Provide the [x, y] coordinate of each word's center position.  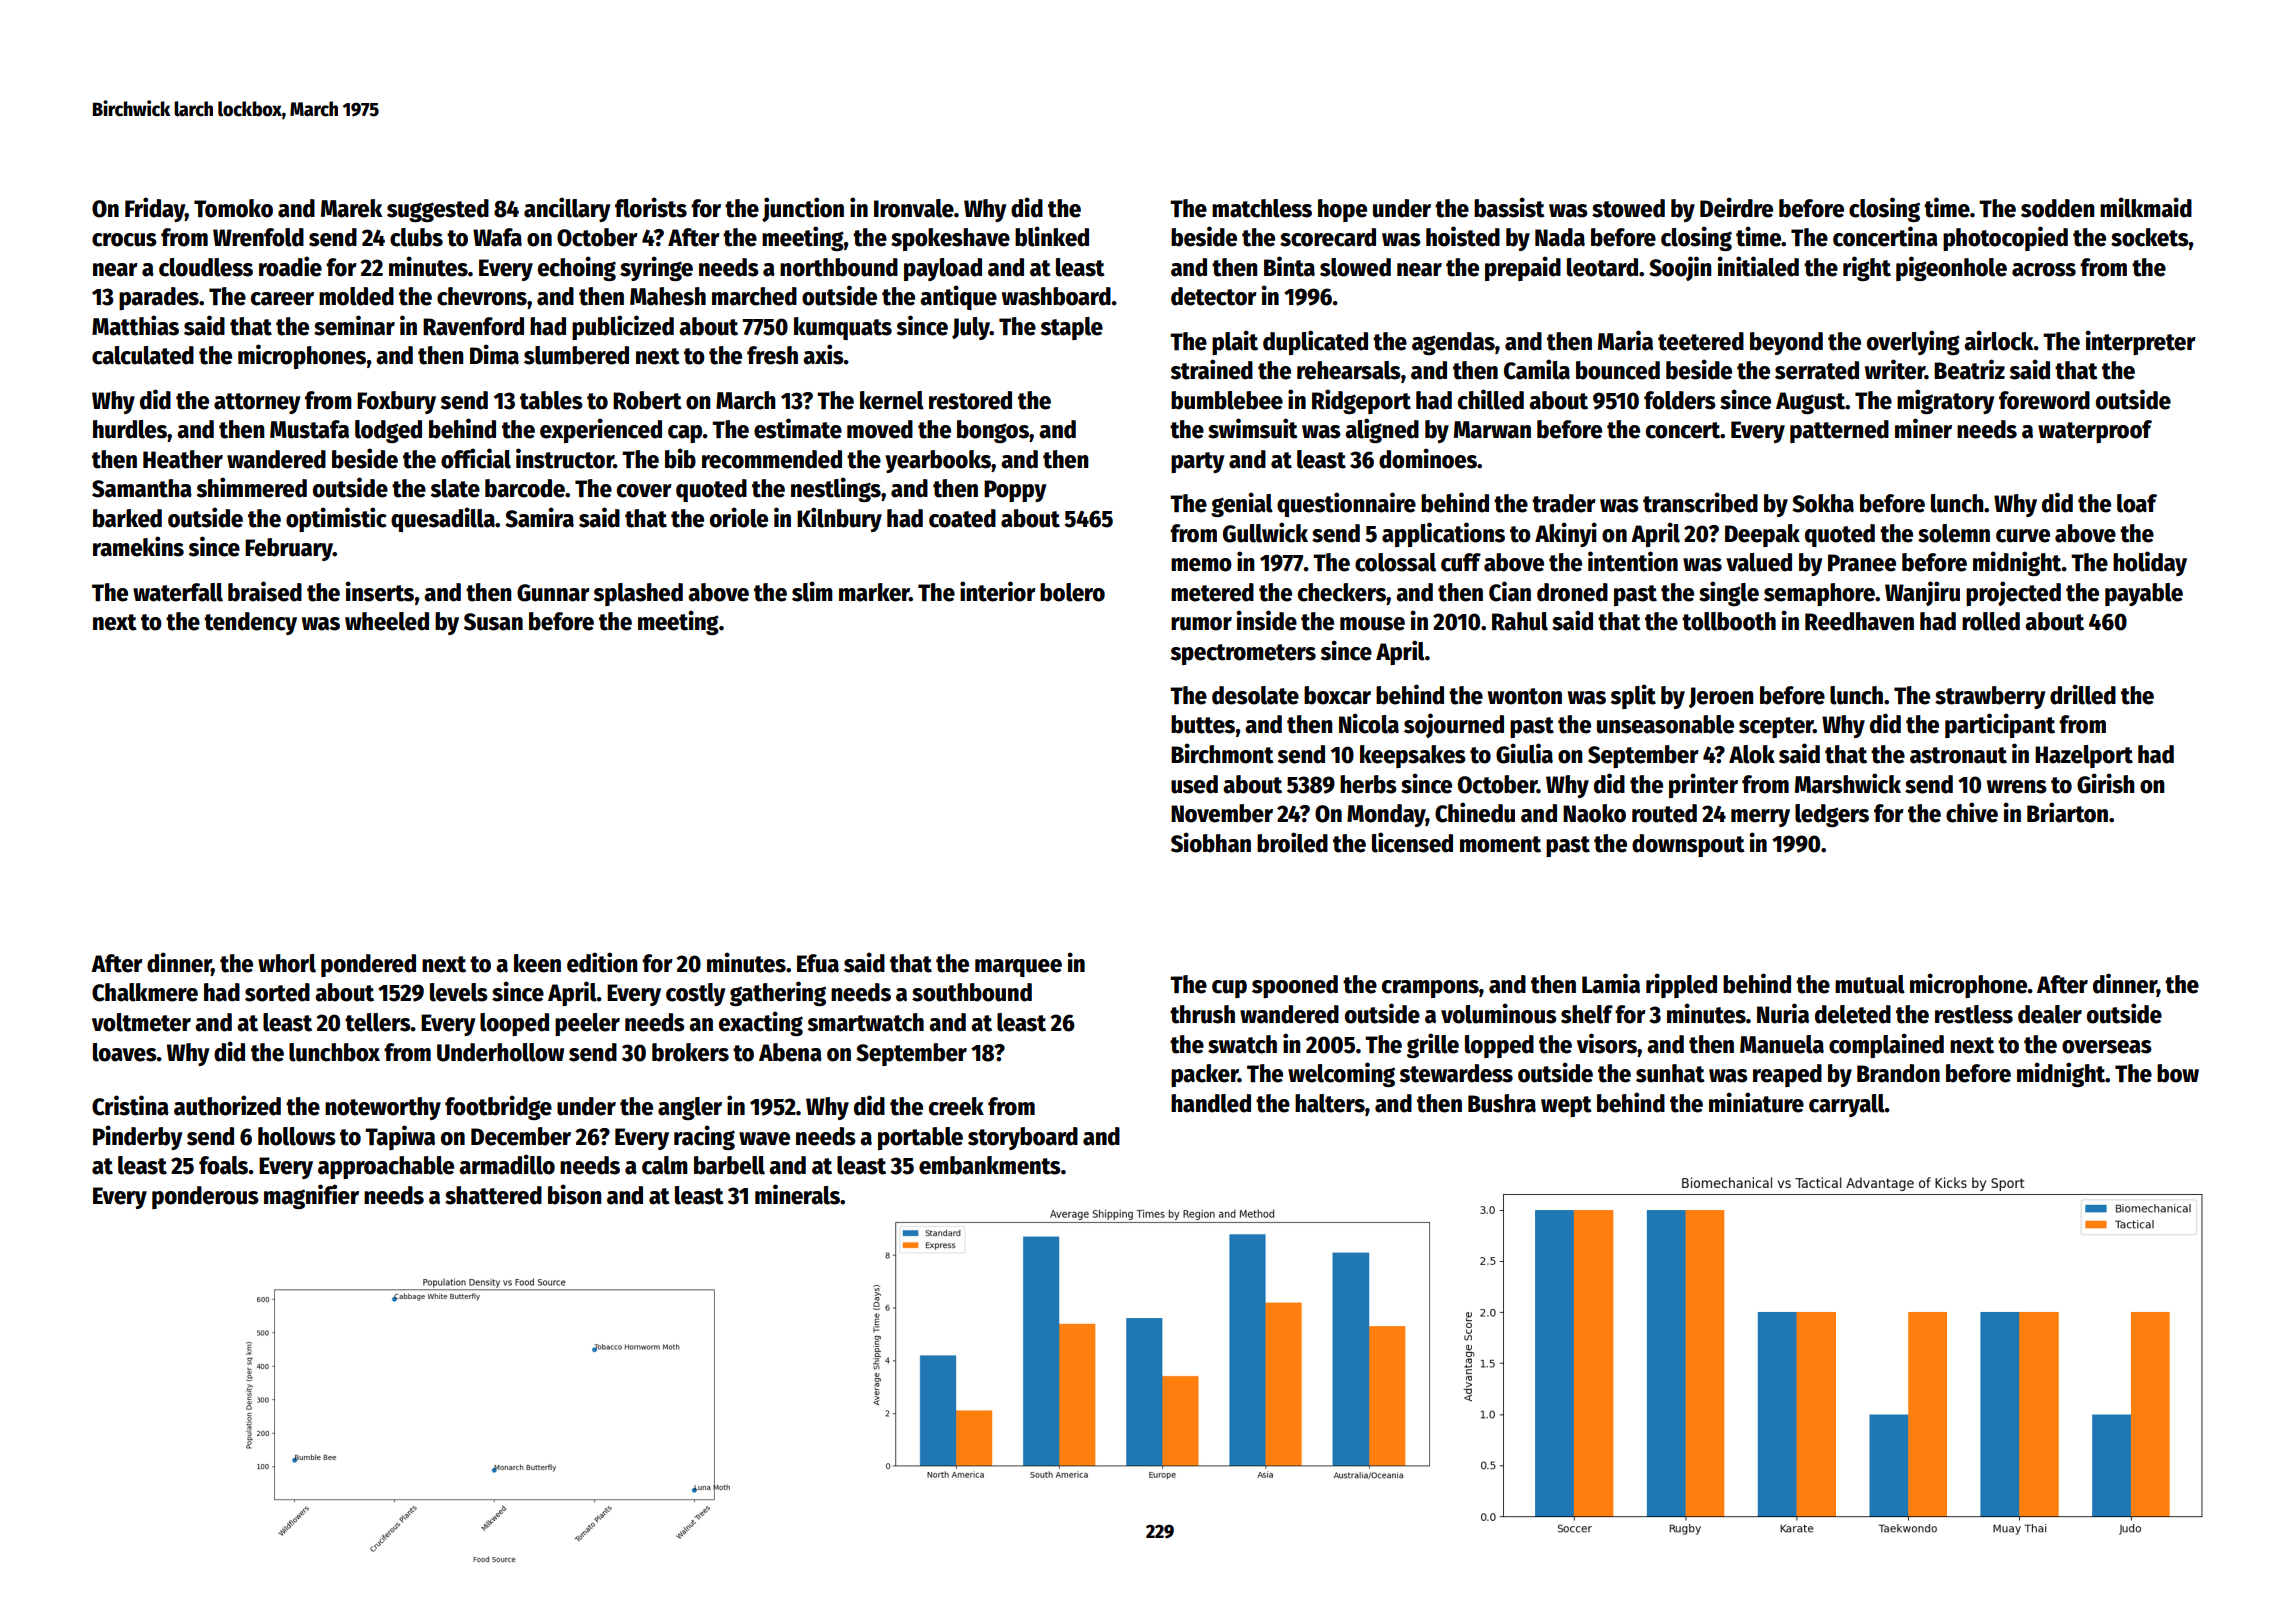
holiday [2150, 563]
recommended [772, 459]
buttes [1203, 724]
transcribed [1700, 502]
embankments [990, 1165]
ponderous [205, 1197]
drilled [2083, 694]
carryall [1847, 1105]
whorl [287, 963]
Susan [493, 622]
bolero [1072, 592]
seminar [354, 325]
